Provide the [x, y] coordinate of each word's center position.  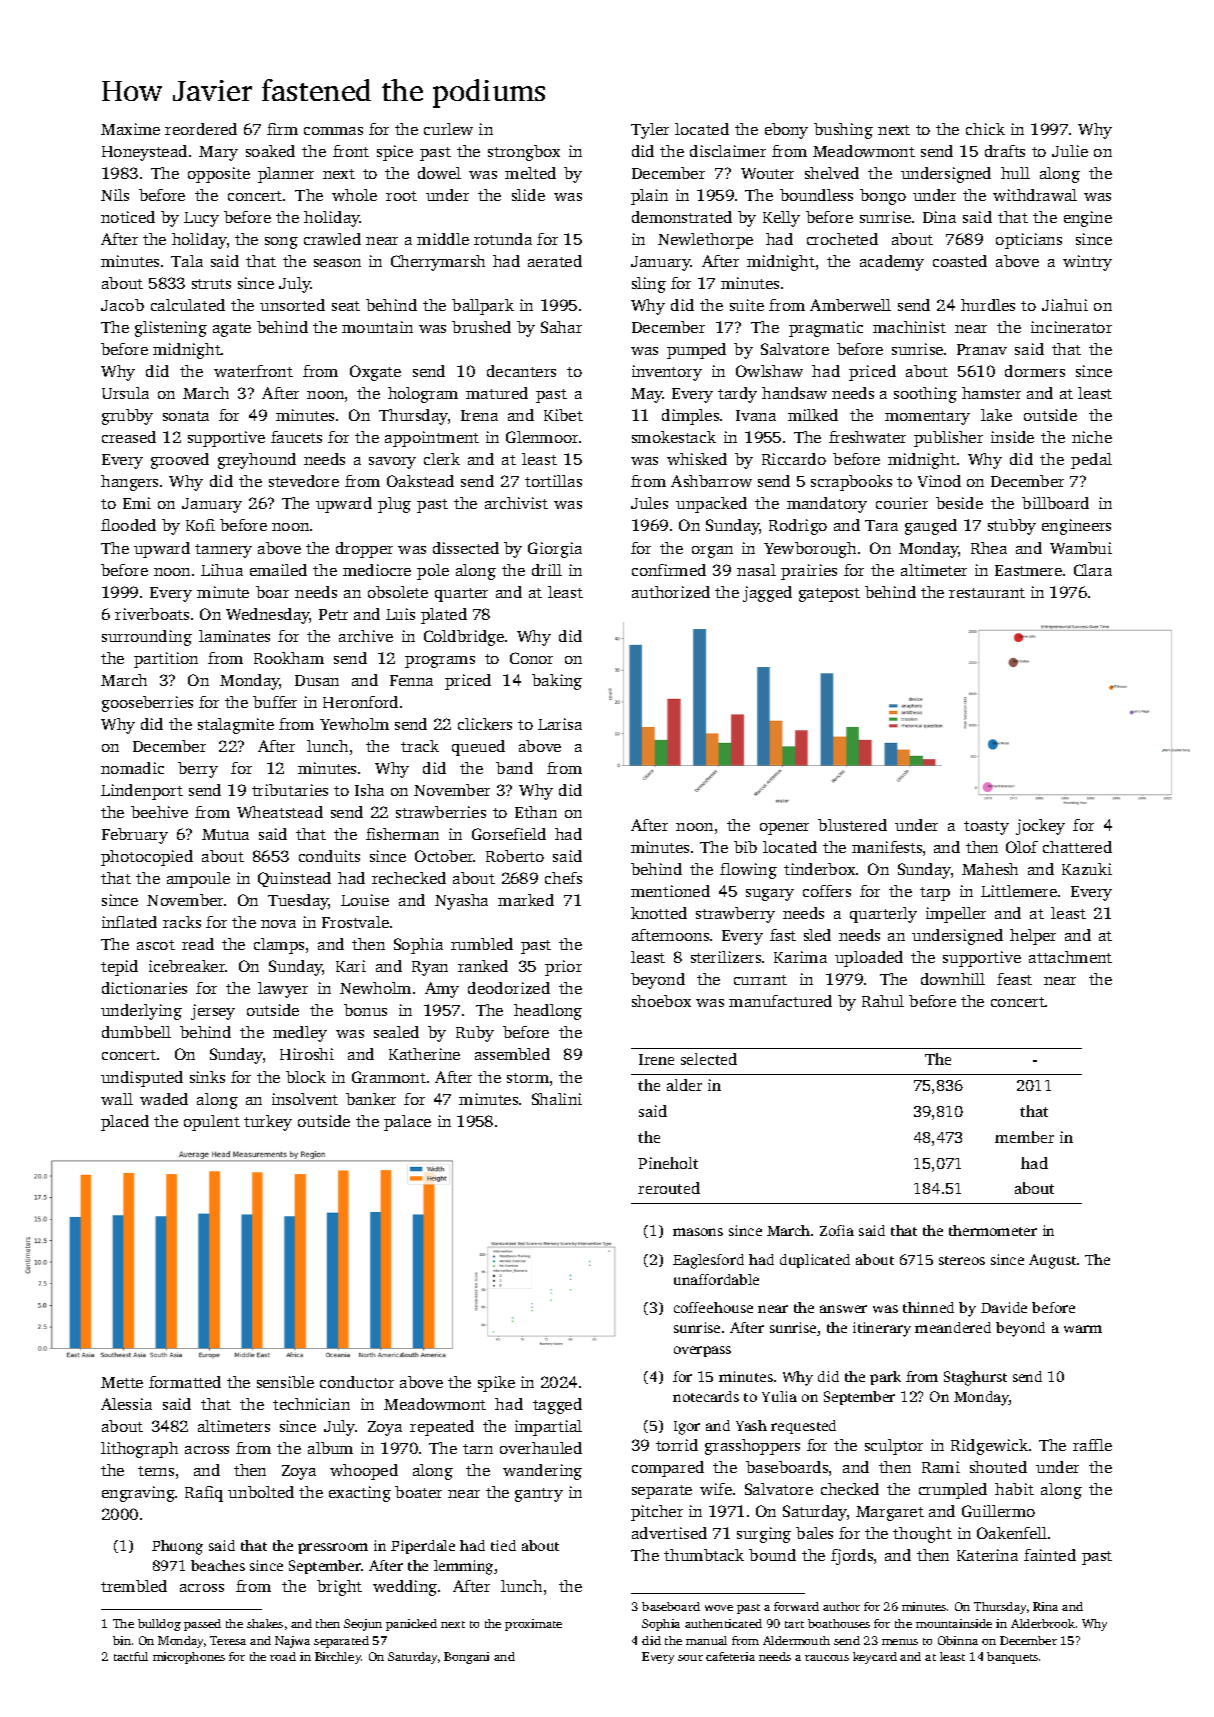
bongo [883, 197]
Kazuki [1087, 869]
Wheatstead [280, 812]
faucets [296, 437]
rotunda [503, 239]
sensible [285, 1382]
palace [407, 1123]
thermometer [993, 1230]
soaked [270, 151]
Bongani [466, 1658]
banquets [1012, 1658]
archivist [516, 503]
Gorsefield [509, 834]
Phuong [177, 1547]
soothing [925, 395]
